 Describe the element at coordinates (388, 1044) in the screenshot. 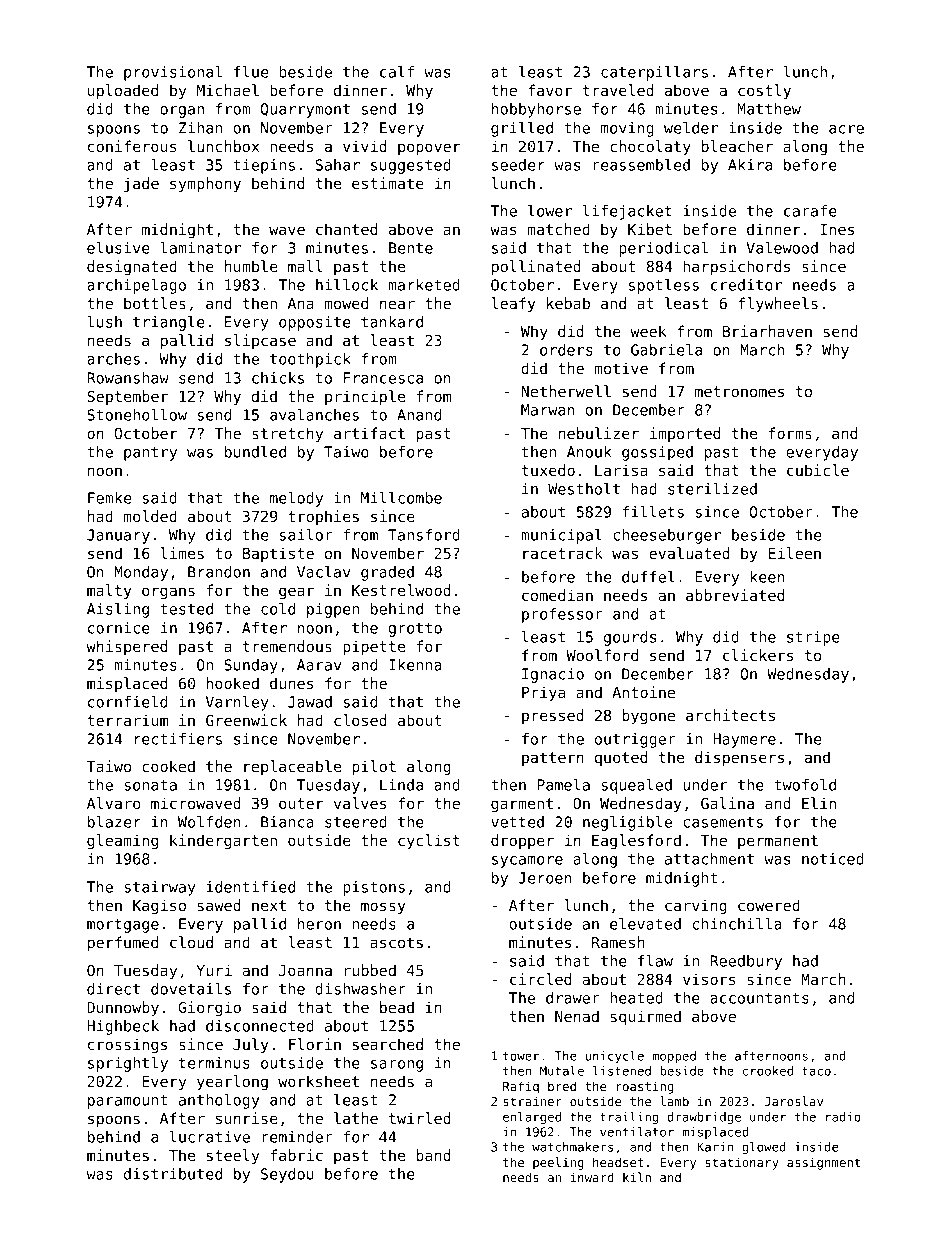

I see `searched` at that location.
